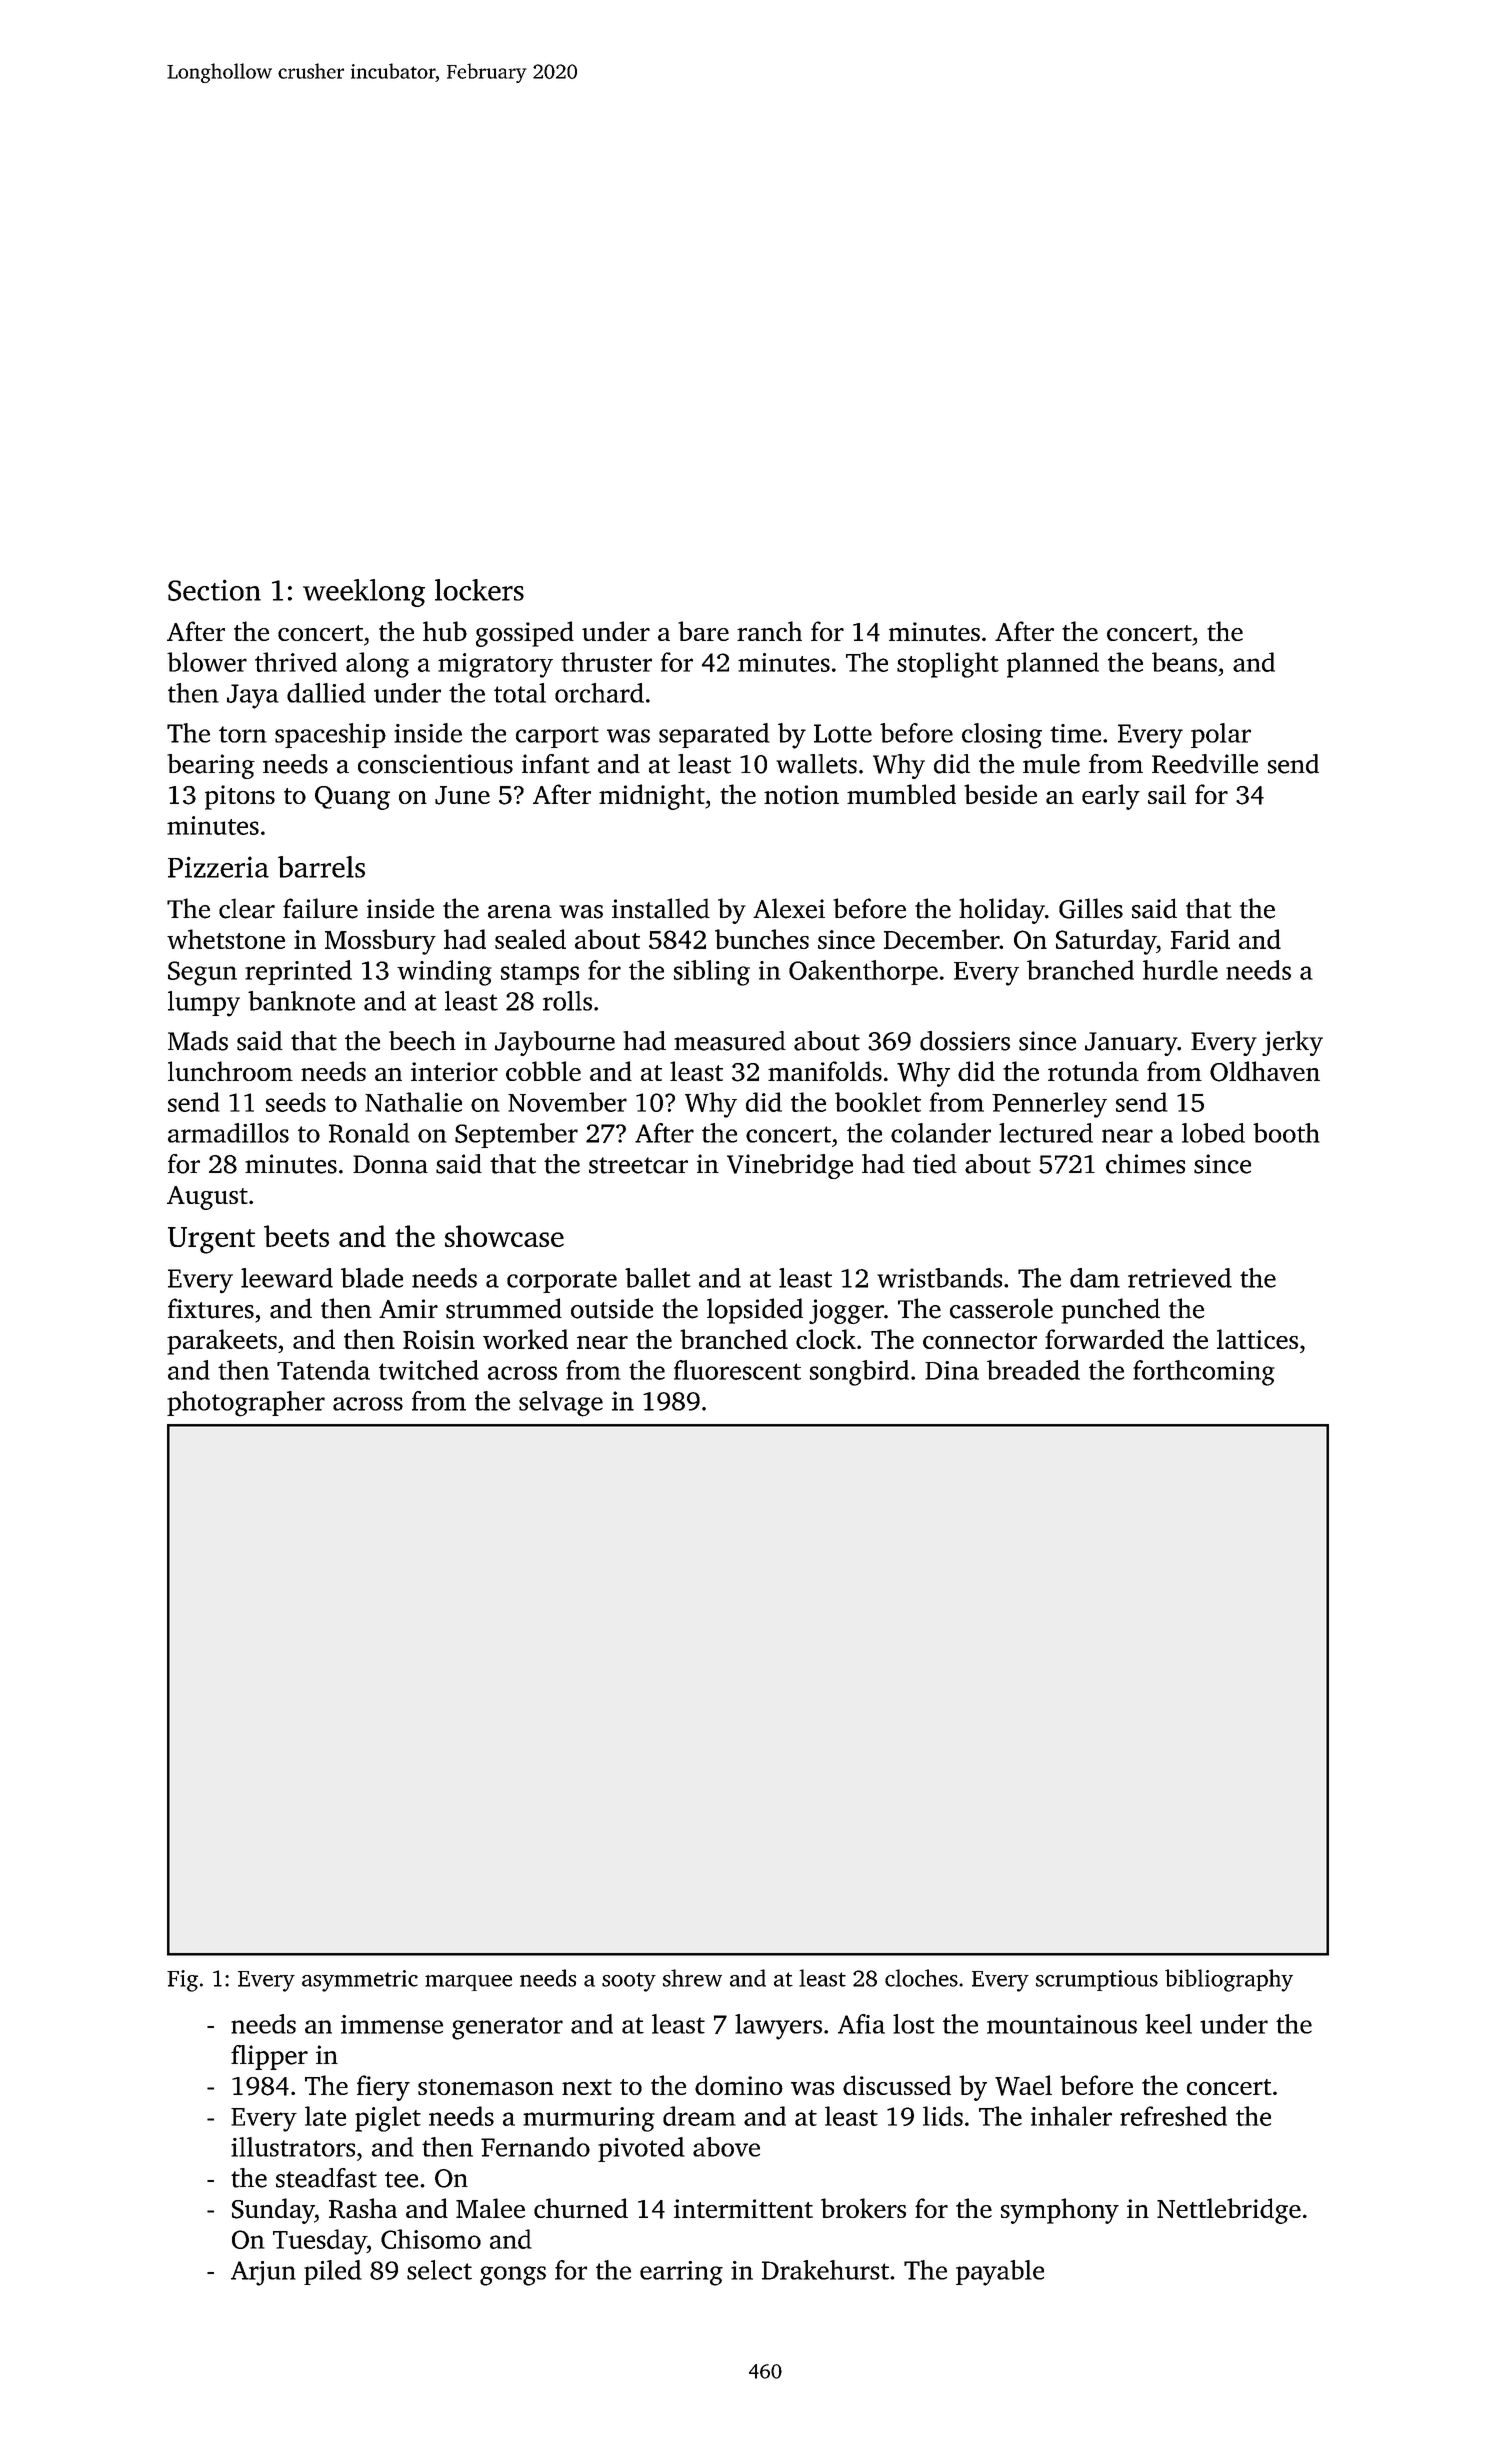 Image resolution: width=1496 pixels, height=2464 pixels. I want to click on photographer, so click(246, 1404).
